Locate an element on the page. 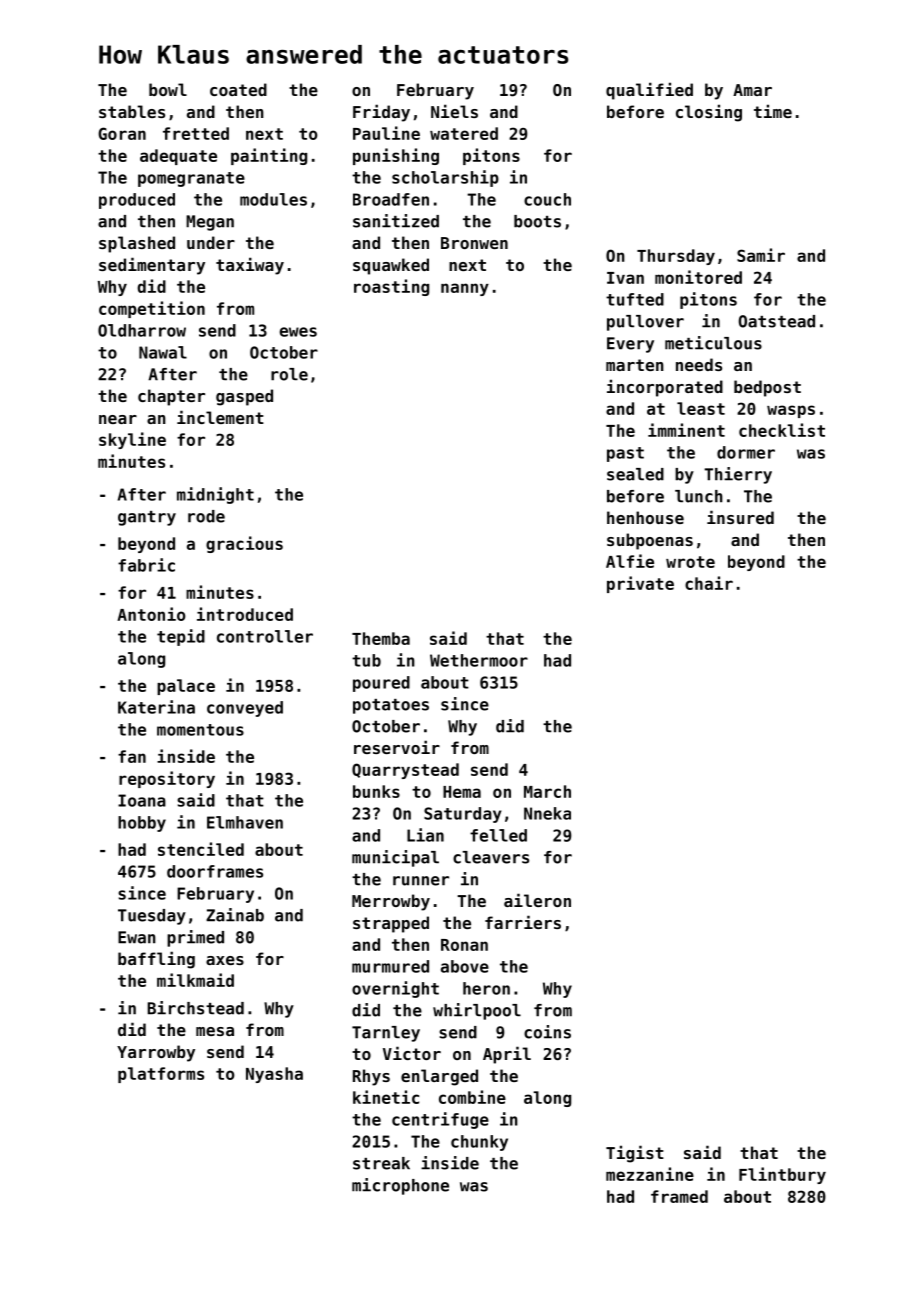  nanny is located at coordinates (465, 289).
